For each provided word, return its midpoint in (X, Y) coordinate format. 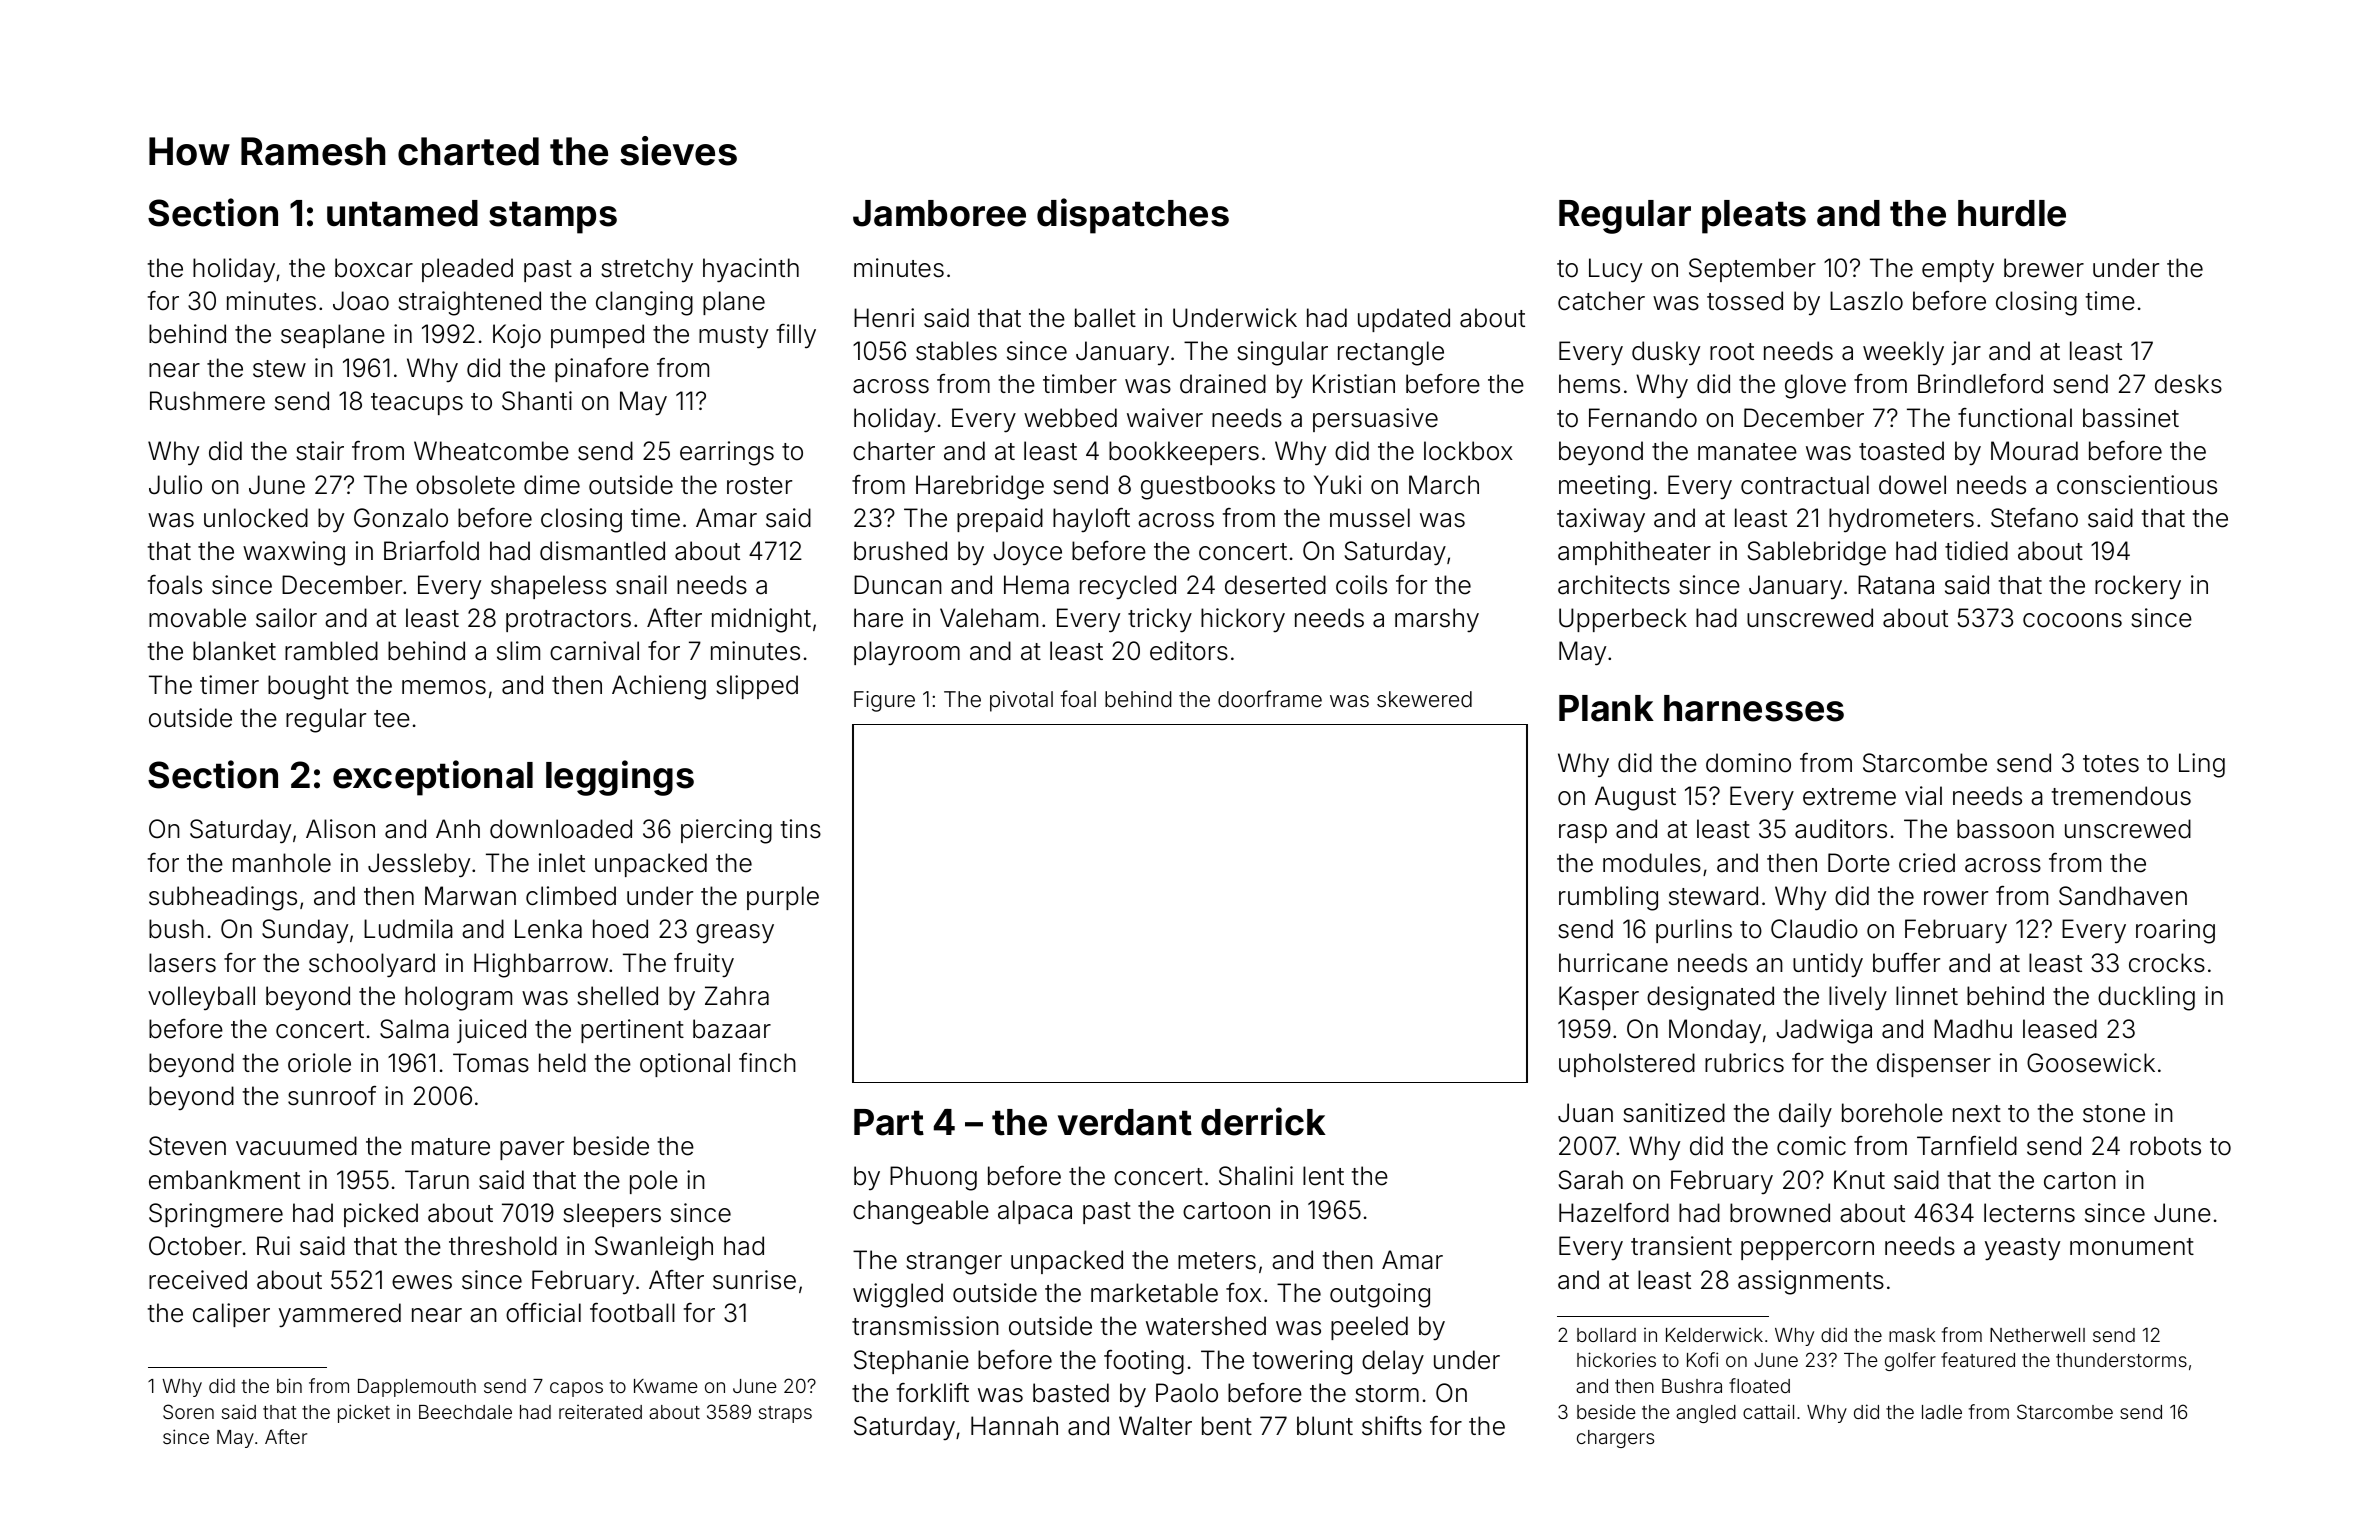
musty (733, 337)
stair (320, 451)
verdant (1125, 1122)
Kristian (1354, 384)
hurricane (1613, 963)
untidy (1828, 965)
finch (767, 1062)
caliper (231, 1315)
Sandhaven (2123, 896)
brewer (2044, 268)
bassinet (2131, 418)
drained (1223, 384)
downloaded (561, 829)
